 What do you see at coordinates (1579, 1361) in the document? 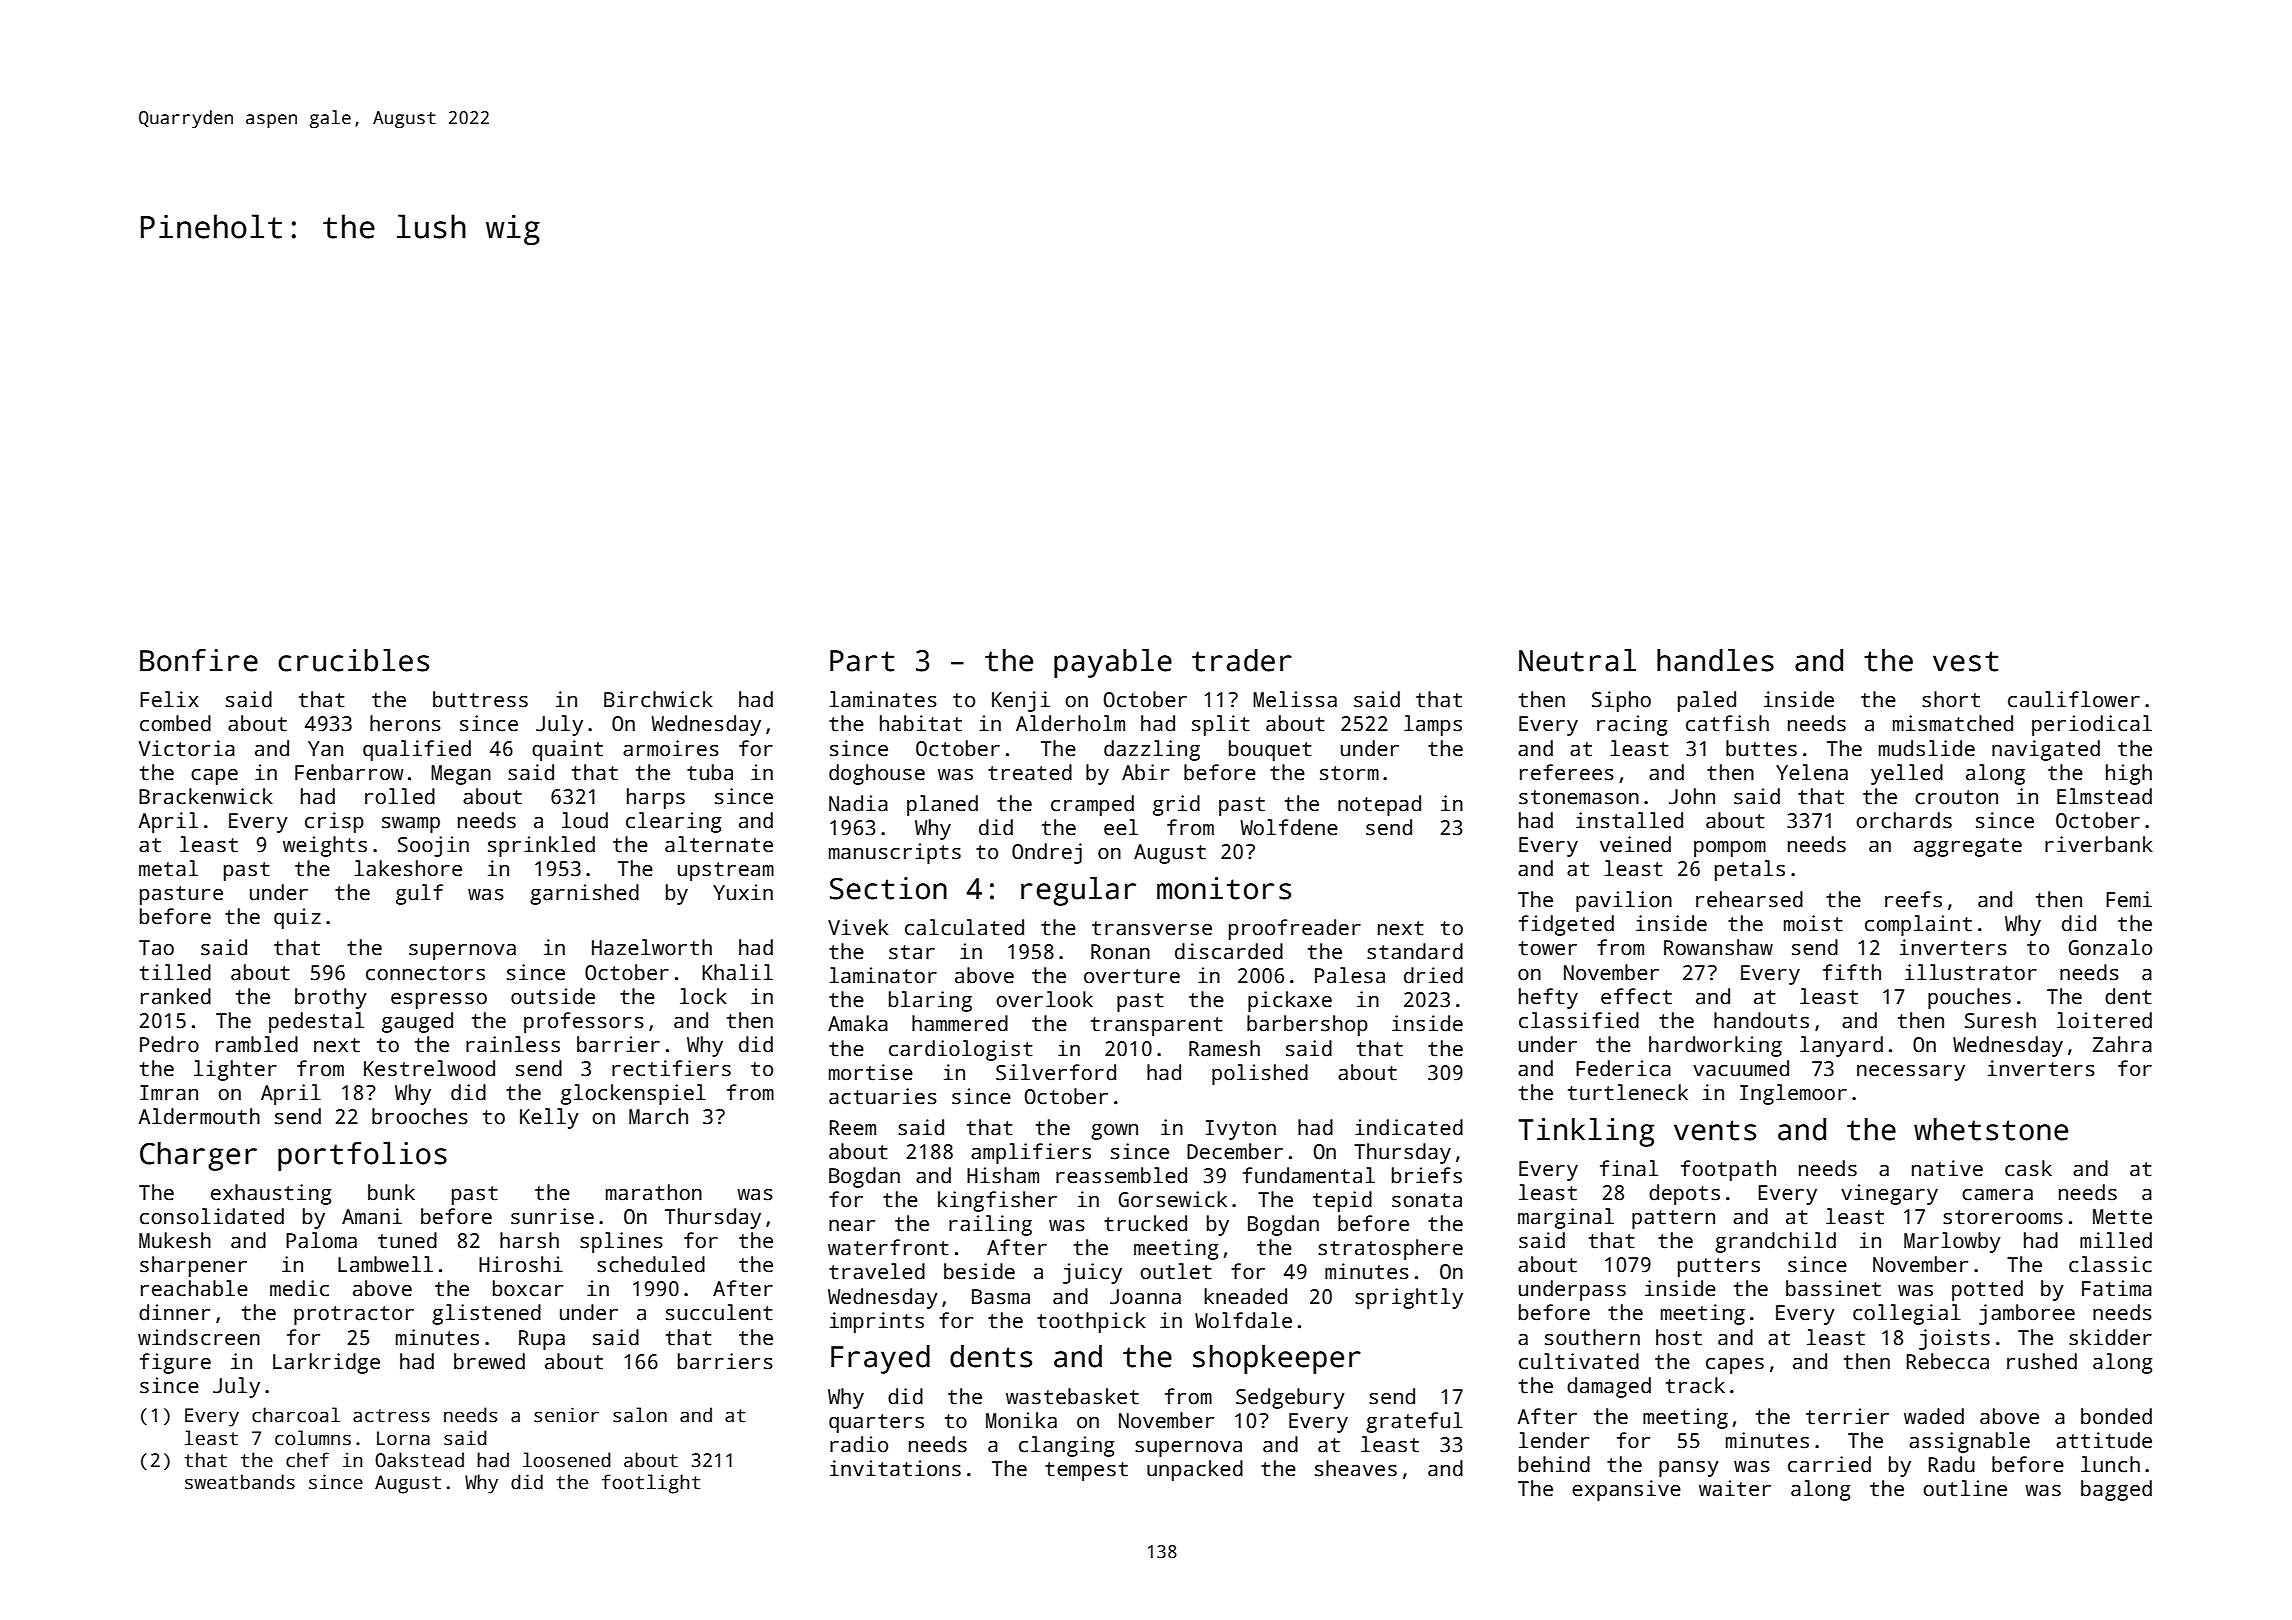
I see `cultivated` at bounding box center [1579, 1361].
